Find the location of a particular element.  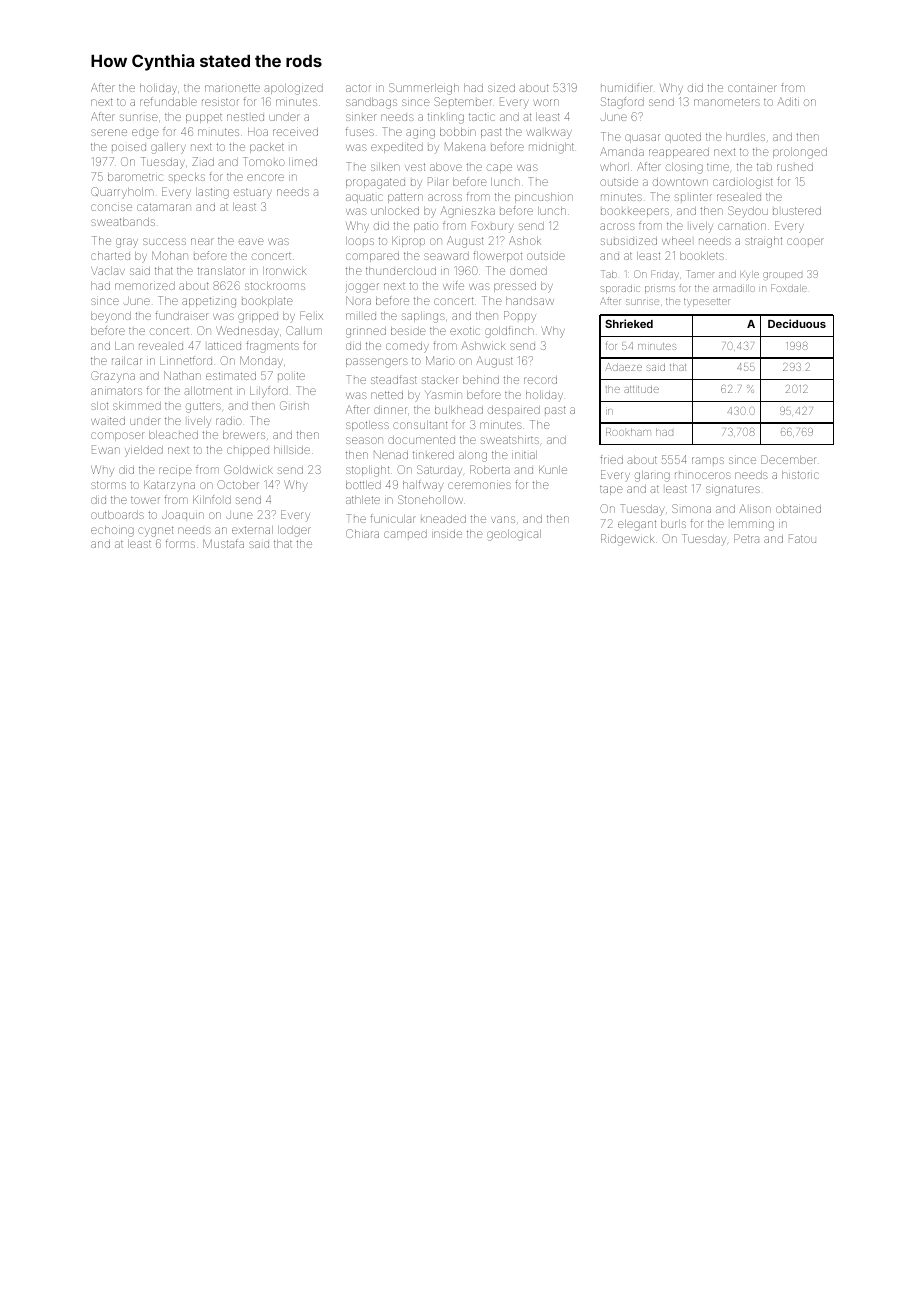

forms is located at coordinates (180, 544).
